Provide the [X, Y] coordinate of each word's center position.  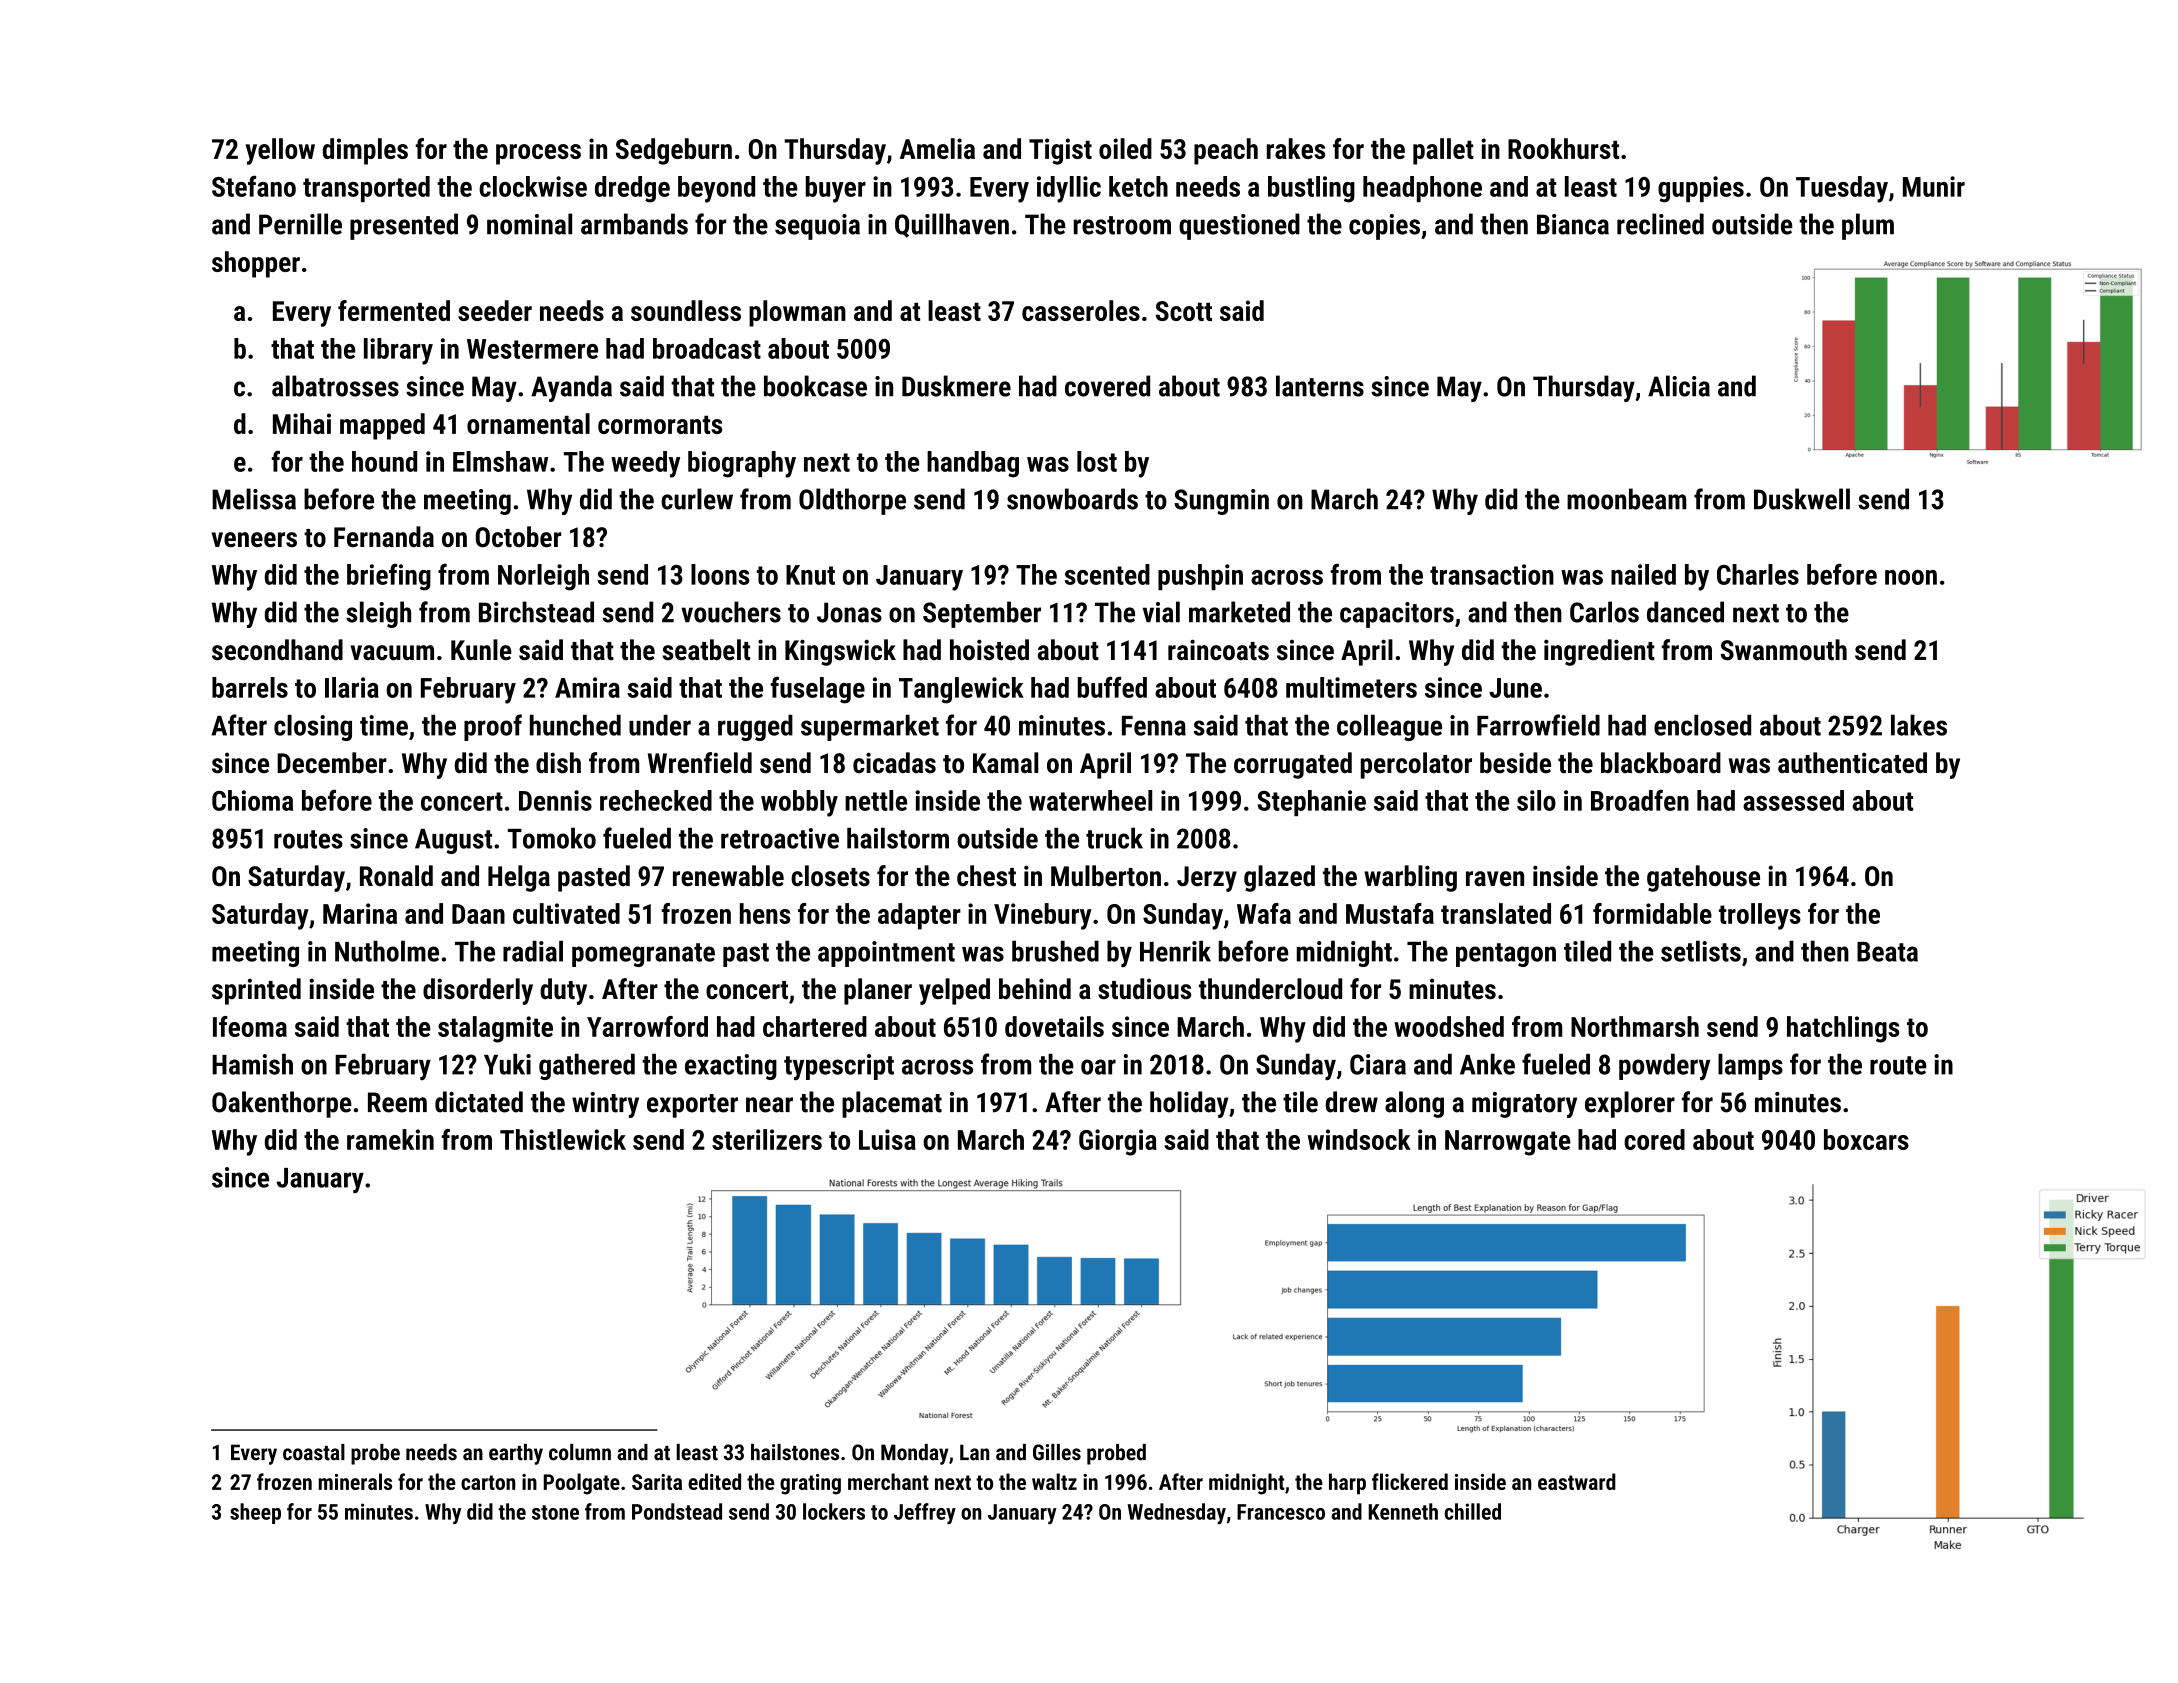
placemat [892, 1104]
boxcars [1866, 1139]
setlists [1701, 951]
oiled [1125, 148]
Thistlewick [563, 1139]
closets [830, 876]
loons [720, 574]
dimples [365, 151]
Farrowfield [1538, 725]
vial [1161, 612]
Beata [1887, 952]
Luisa [887, 1139]
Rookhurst [1563, 148]
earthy [516, 1454]
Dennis [555, 800]
